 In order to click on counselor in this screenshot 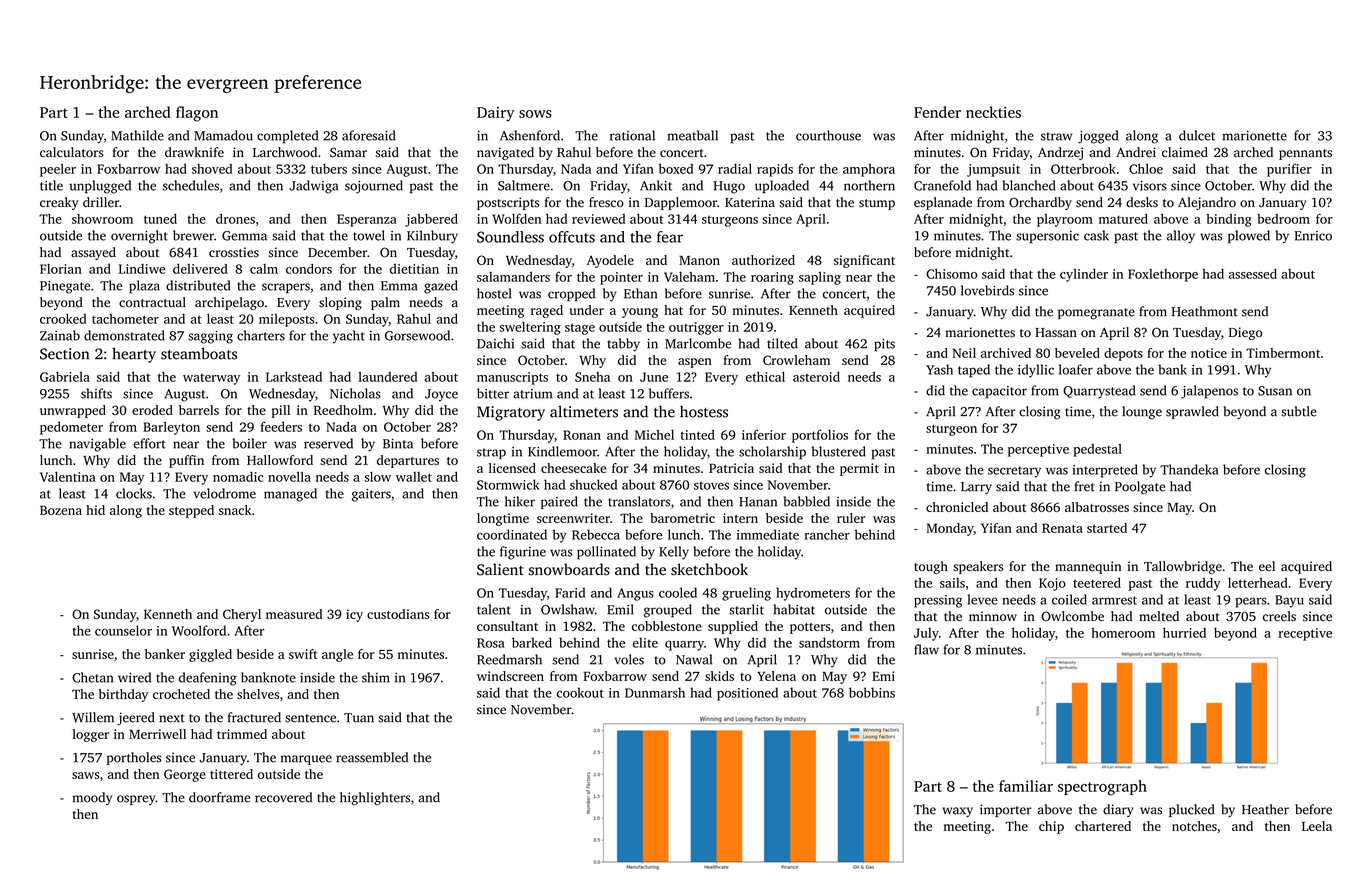, I will do `click(123, 630)`.
